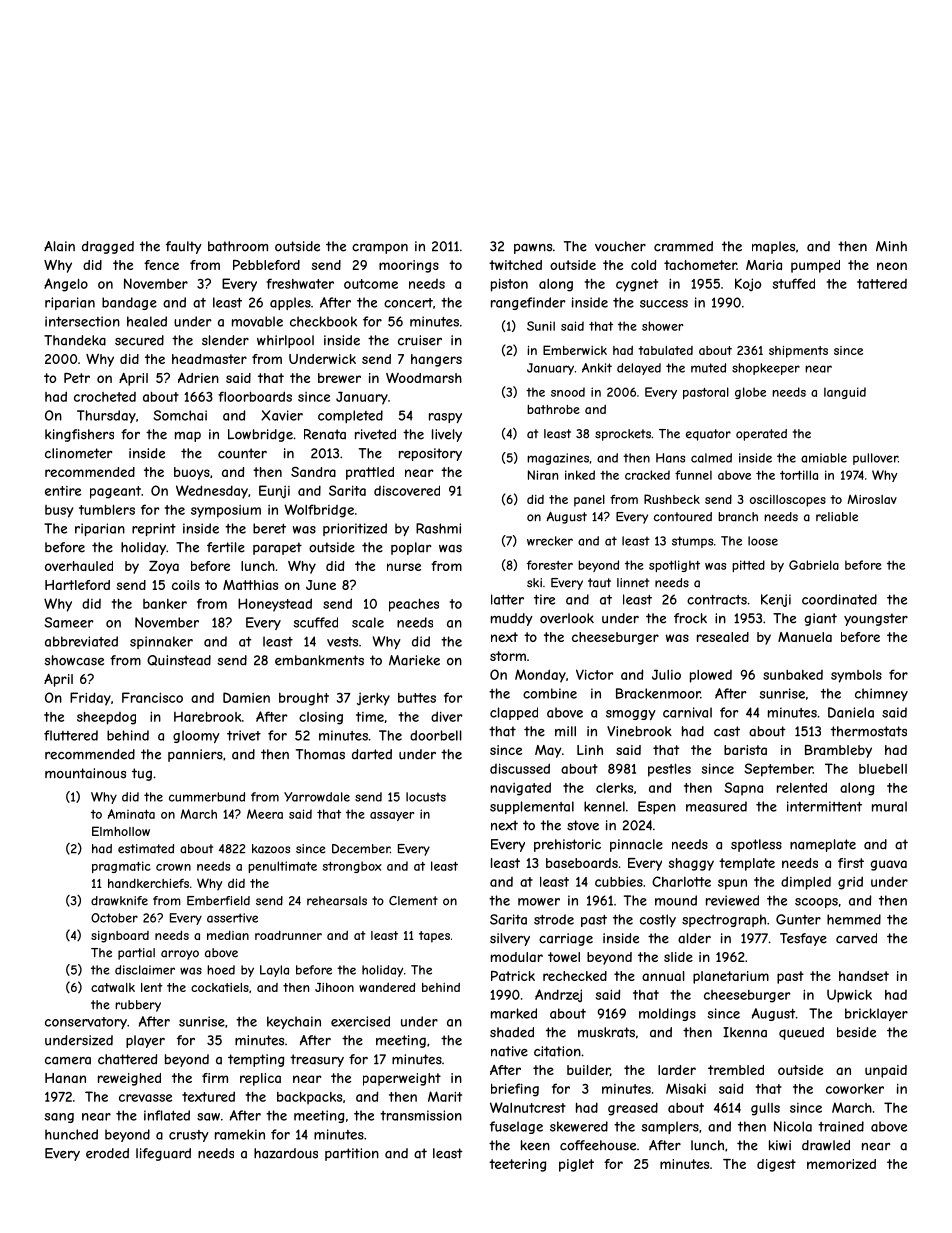 Image resolution: width=952 pixels, height=1233 pixels. I want to click on shaggy, so click(691, 864).
